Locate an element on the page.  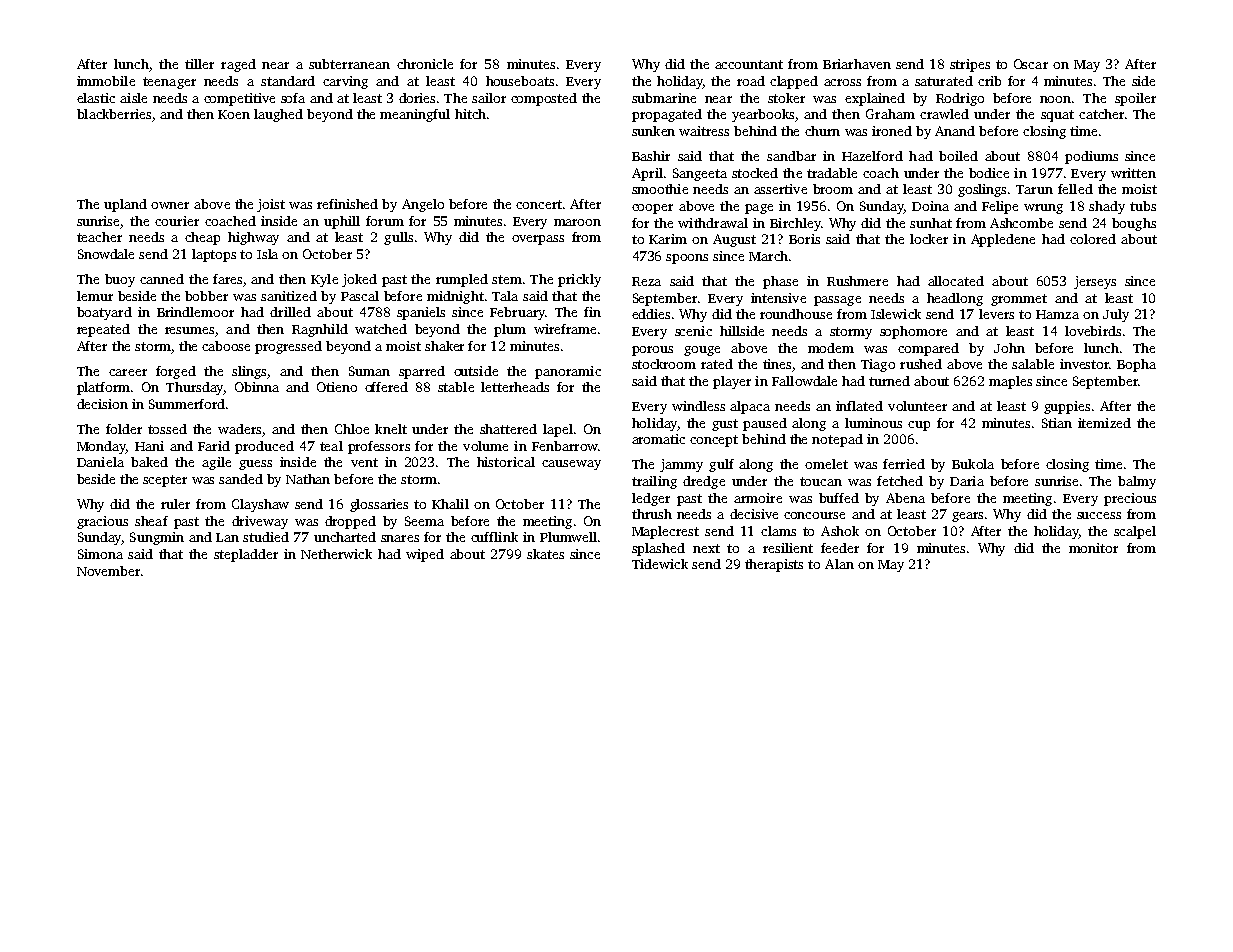
written is located at coordinates (1133, 173).
